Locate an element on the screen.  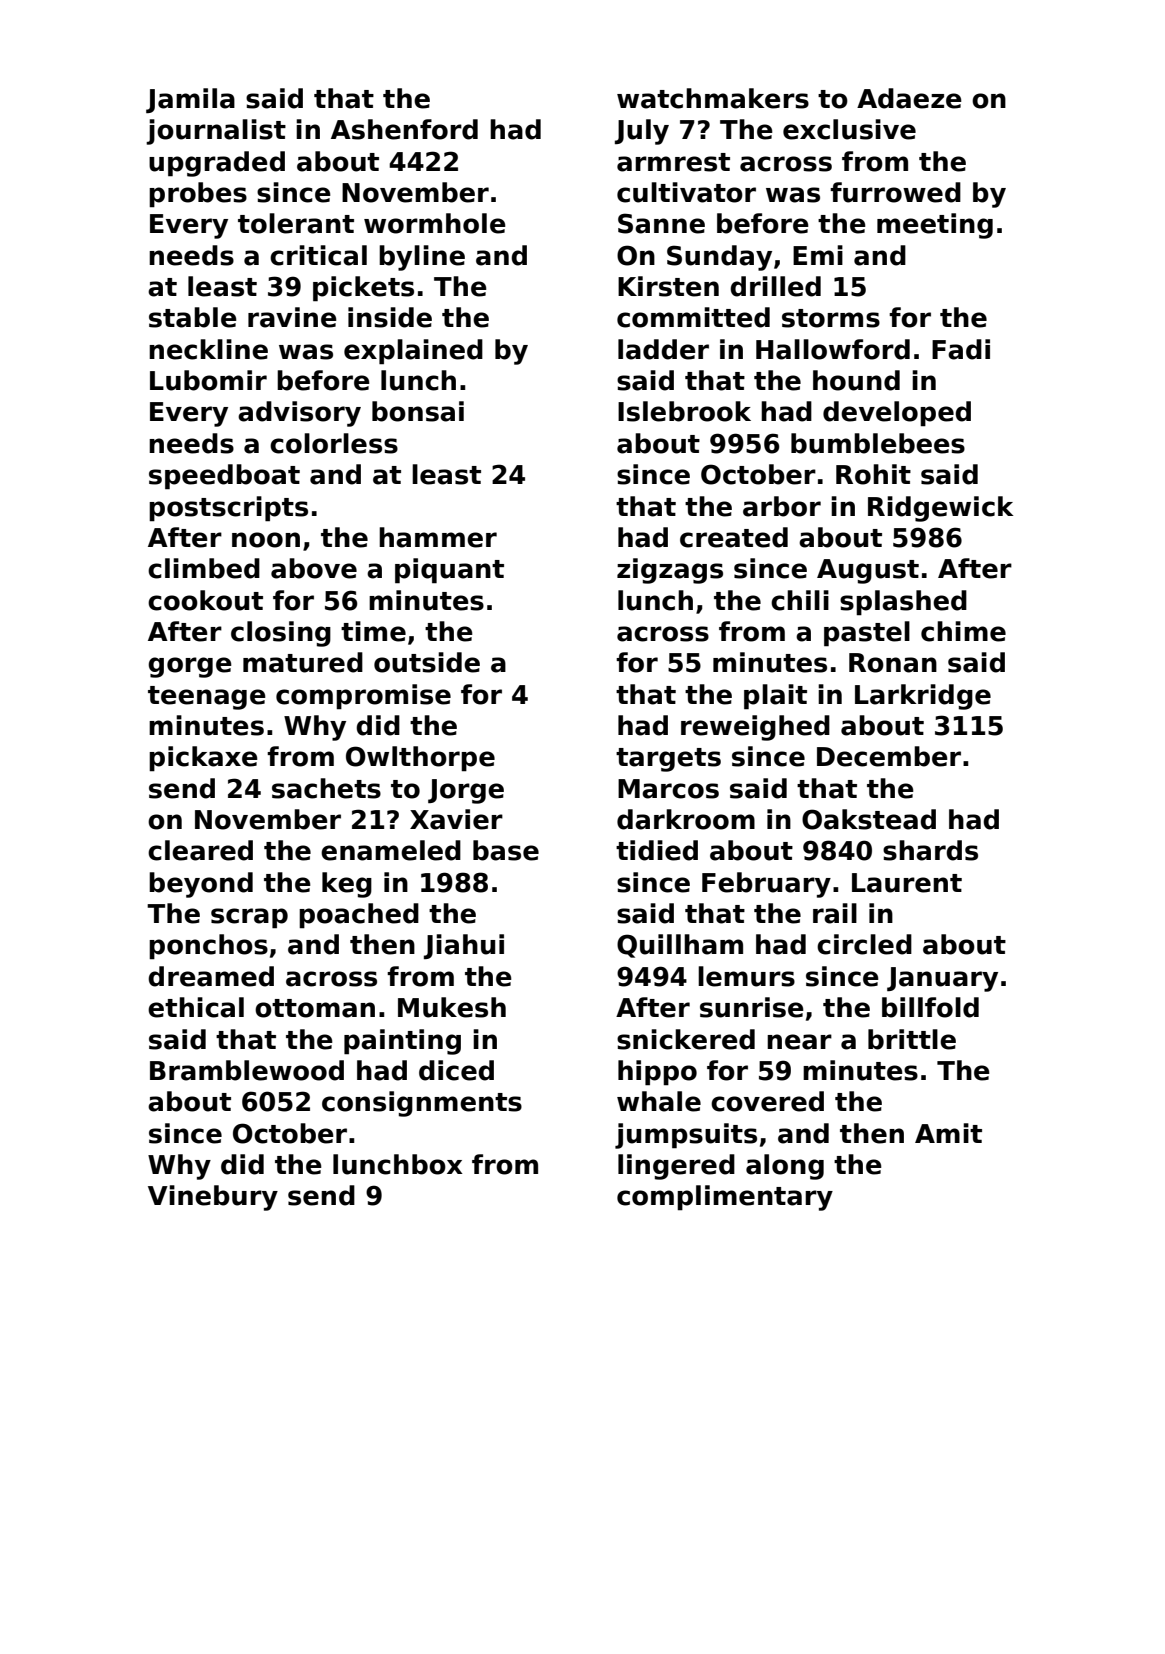
Ashenford is located at coordinates (404, 129).
